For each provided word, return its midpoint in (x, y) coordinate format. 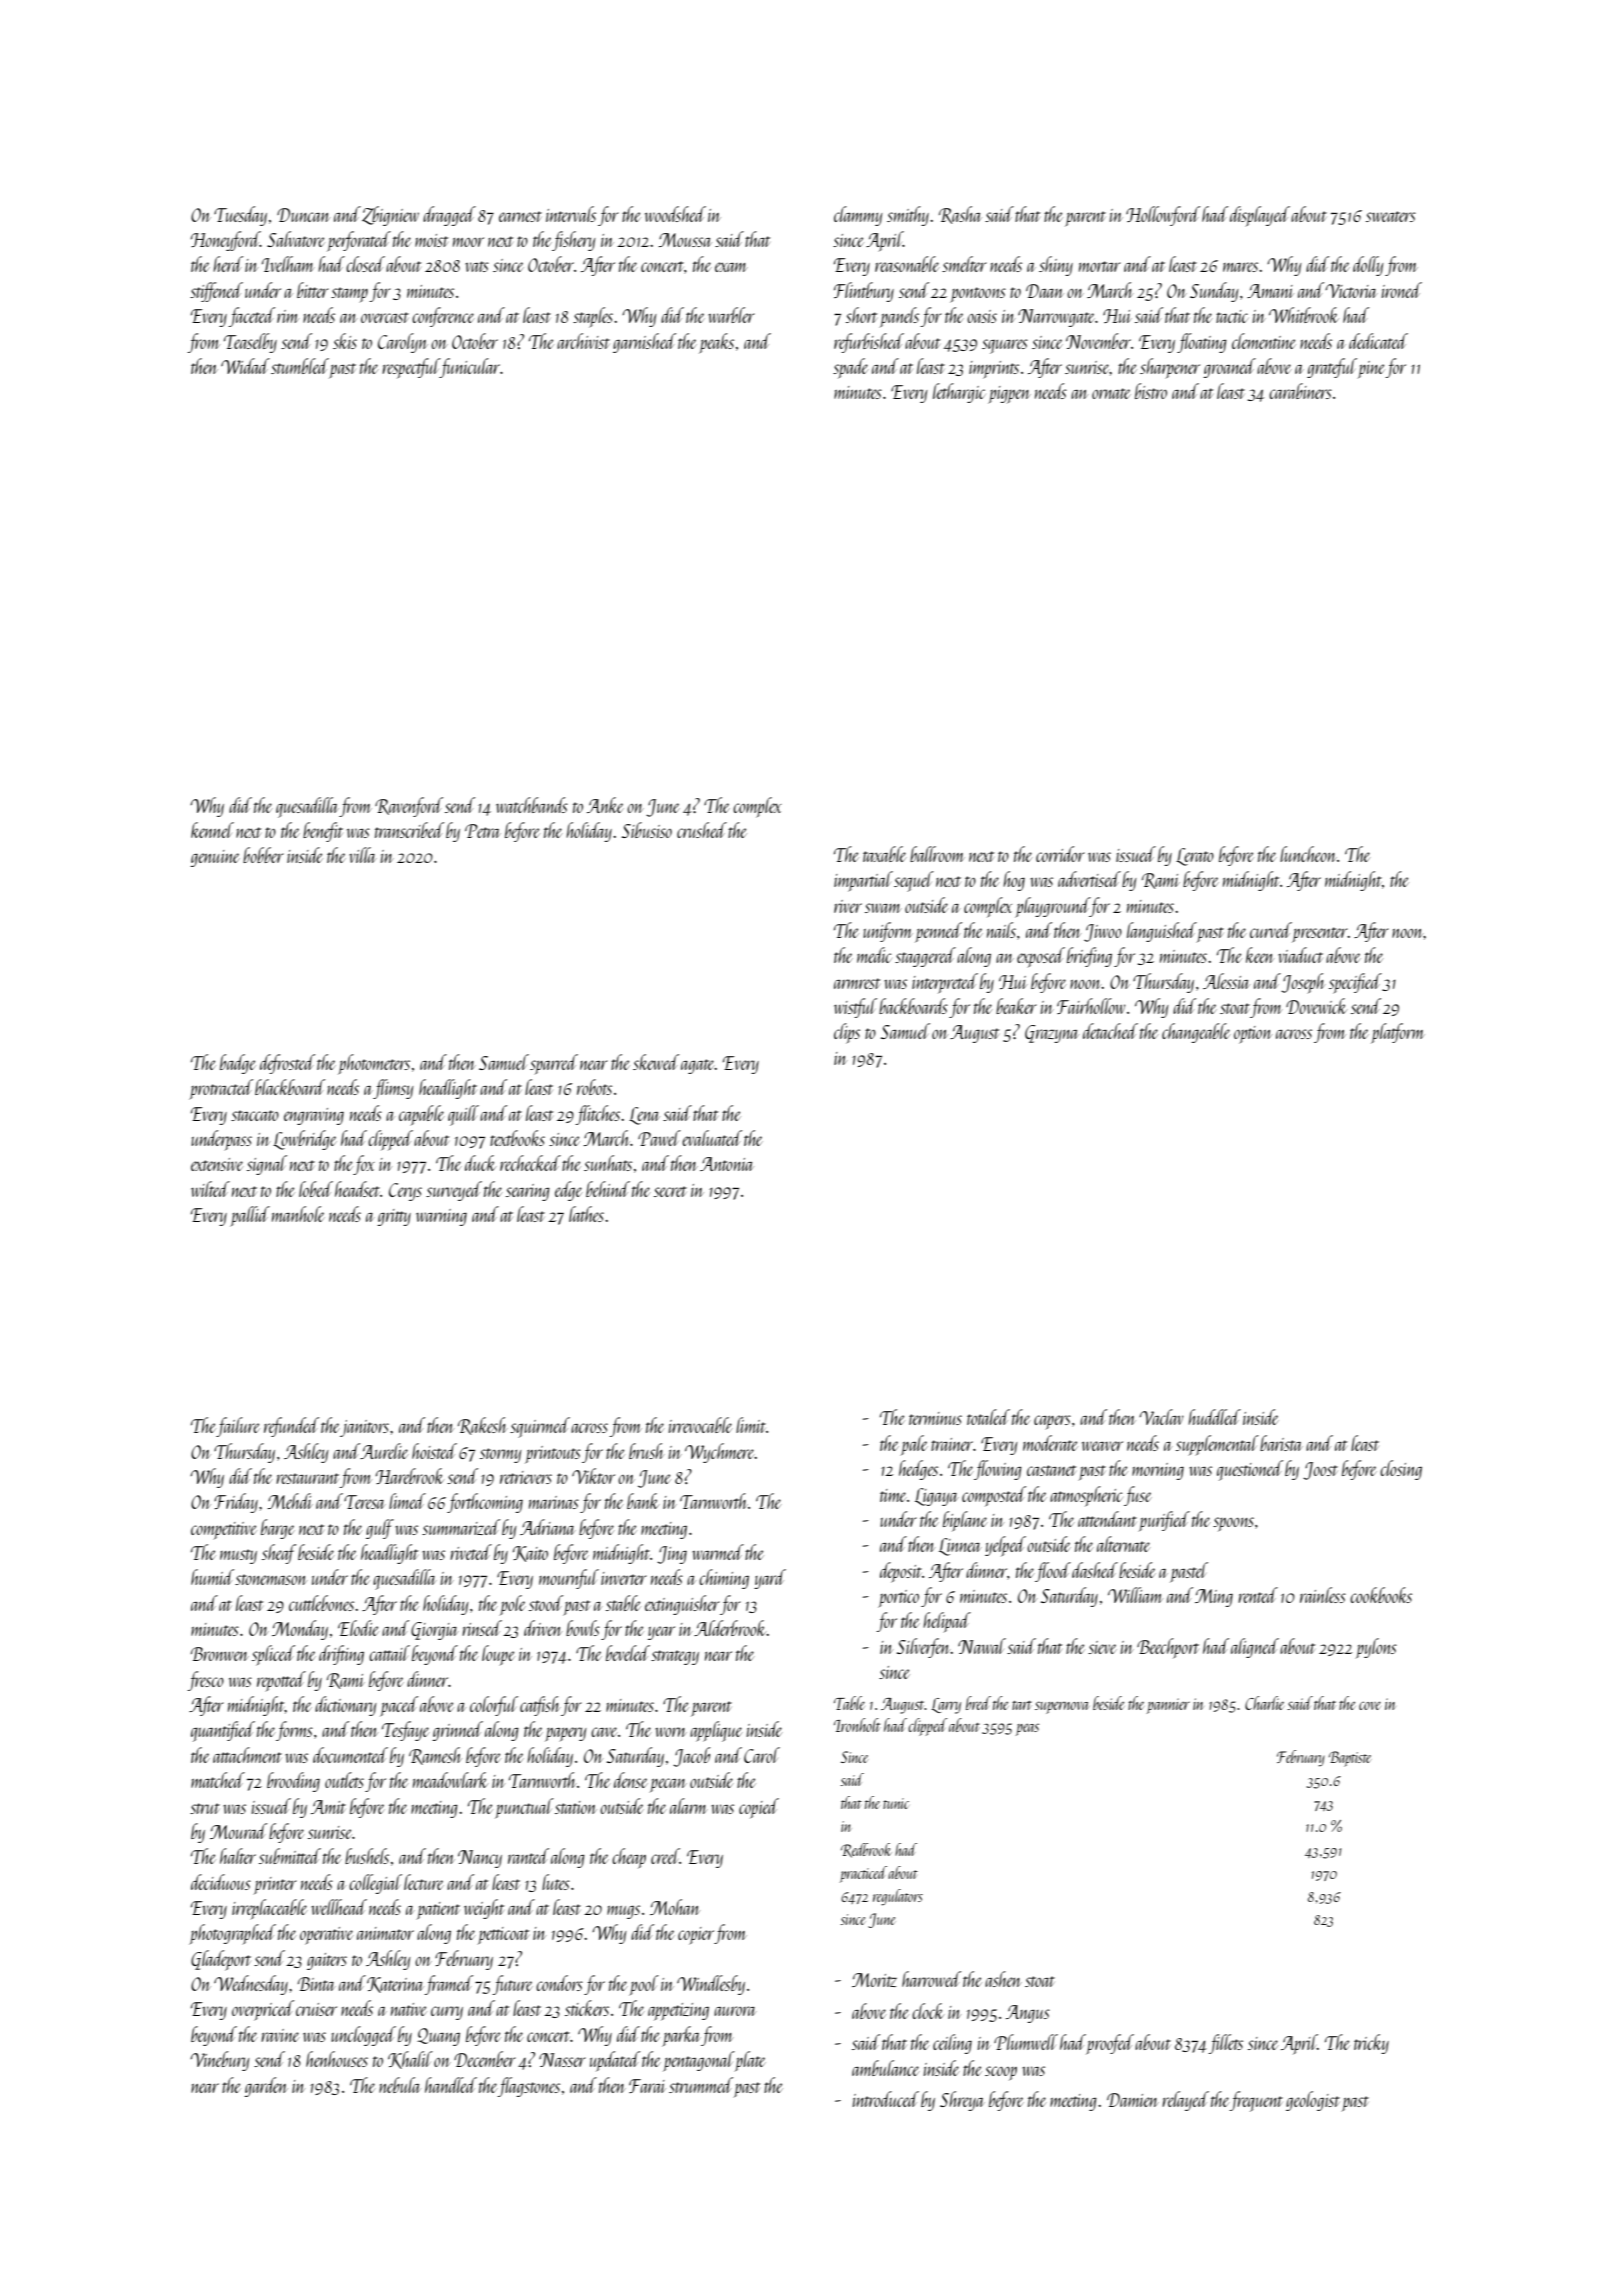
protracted (221, 1089)
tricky (1371, 2044)
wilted (210, 1189)
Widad (245, 366)
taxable (884, 854)
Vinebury (220, 2061)
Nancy (480, 1859)
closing (1401, 1470)
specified (1355, 983)
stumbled (300, 366)
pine (1371, 370)
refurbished (869, 343)
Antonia (726, 1164)
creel (665, 1856)
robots (594, 1087)
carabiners (1300, 391)
